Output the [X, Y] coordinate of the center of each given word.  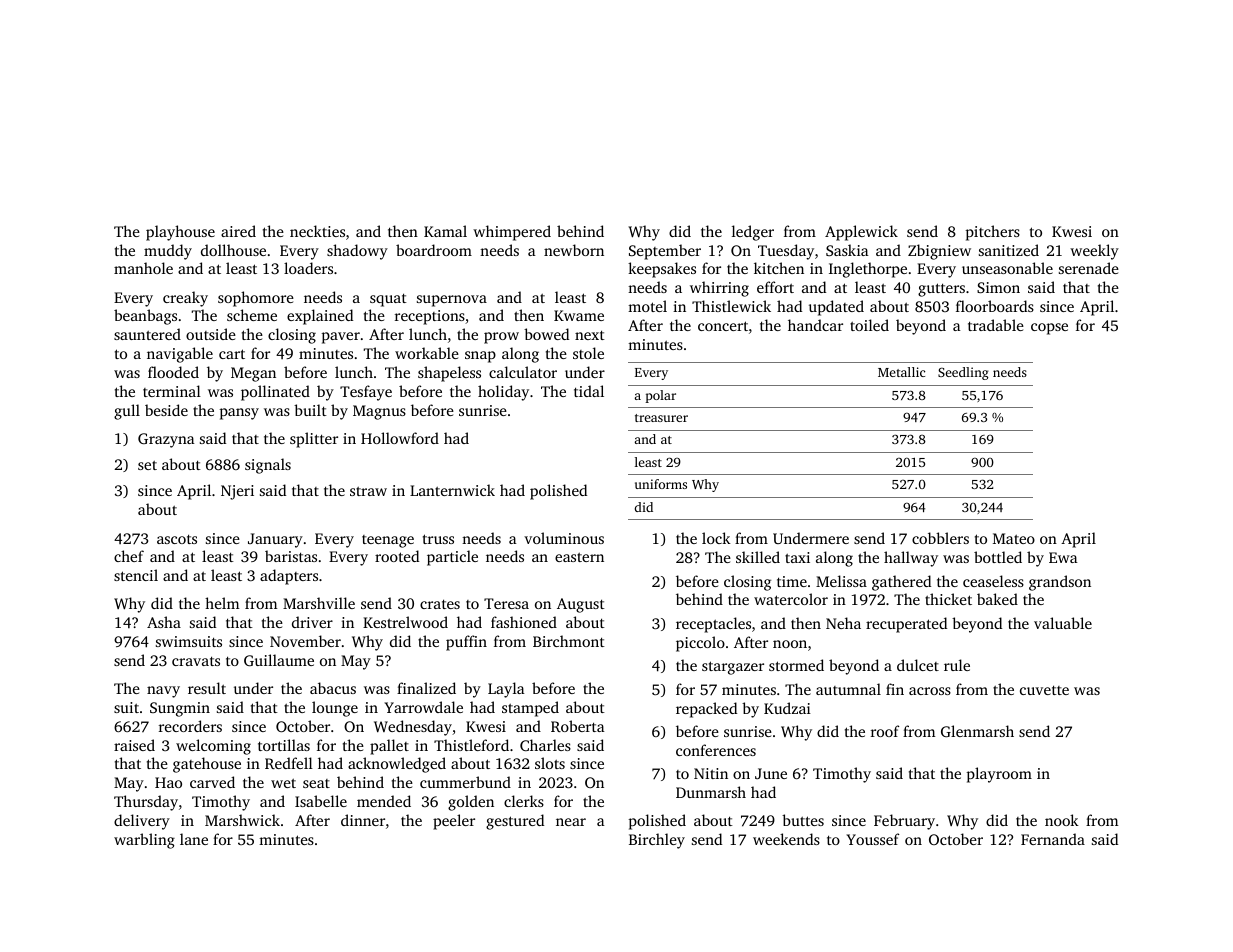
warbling [144, 841]
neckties [317, 231]
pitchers [993, 233]
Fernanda [1053, 839]
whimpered [512, 233]
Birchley [657, 841]
